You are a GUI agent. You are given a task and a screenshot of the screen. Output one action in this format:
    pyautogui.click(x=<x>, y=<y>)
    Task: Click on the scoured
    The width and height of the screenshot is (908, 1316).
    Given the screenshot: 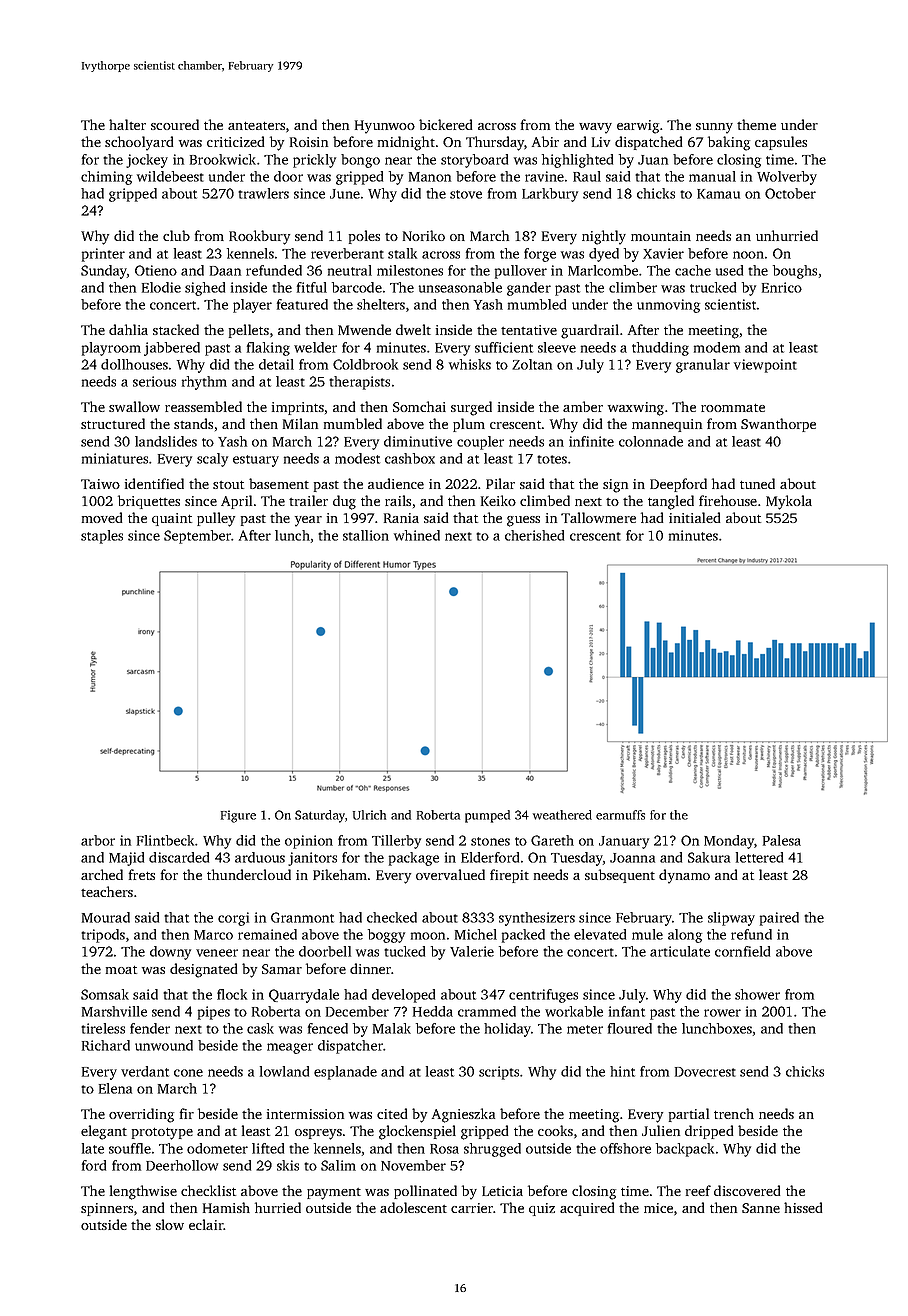 What is the action you would take?
    pyautogui.click(x=175, y=124)
